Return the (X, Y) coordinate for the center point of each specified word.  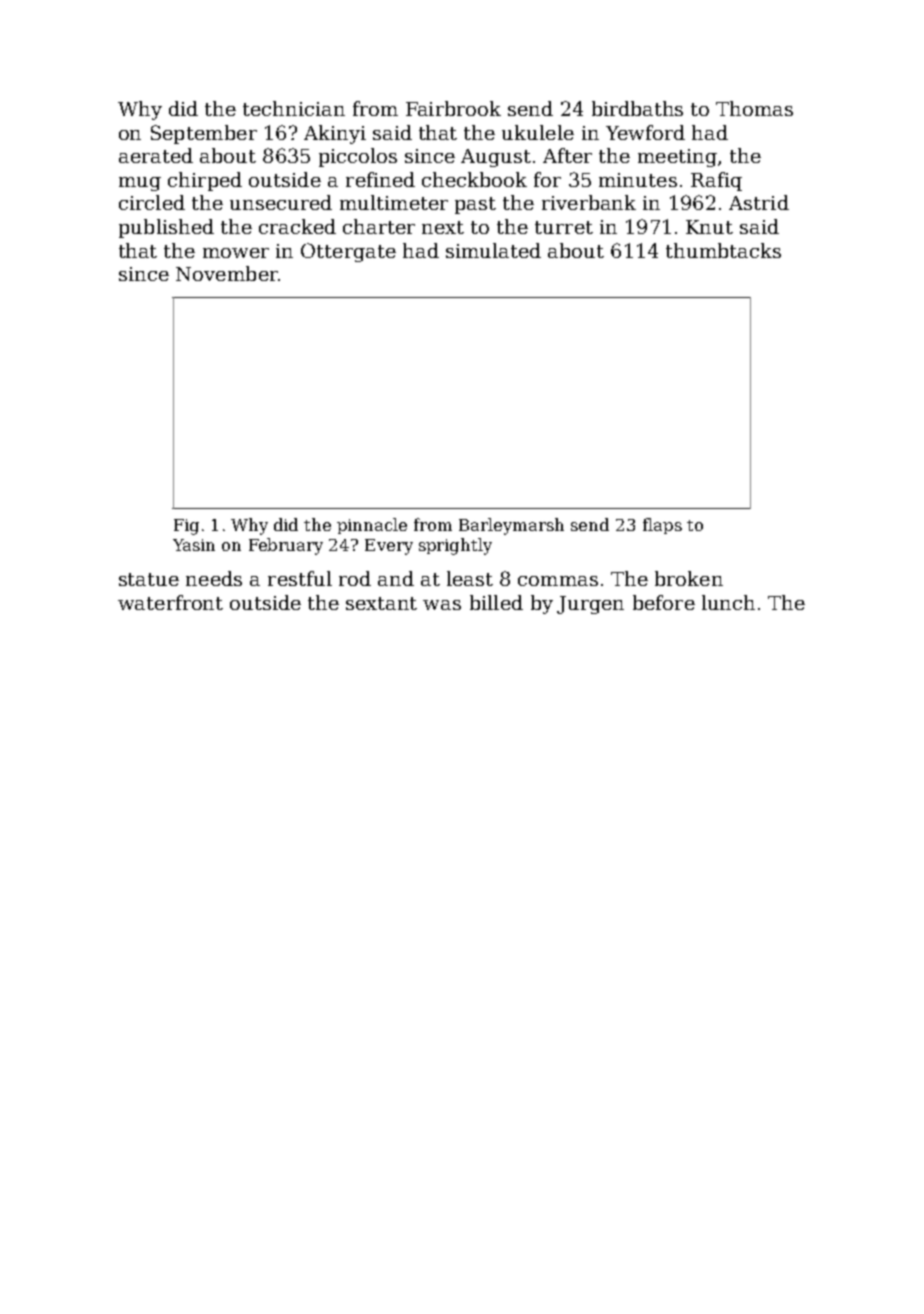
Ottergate (348, 252)
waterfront (170, 602)
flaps (662, 526)
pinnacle (372, 526)
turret (564, 227)
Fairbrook (453, 108)
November (227, 273)
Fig (186, 527)
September (204, 134)
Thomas (754, 108)
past (475, 205)
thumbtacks (723, 250)
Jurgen (590, 605)
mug (140, 184)
